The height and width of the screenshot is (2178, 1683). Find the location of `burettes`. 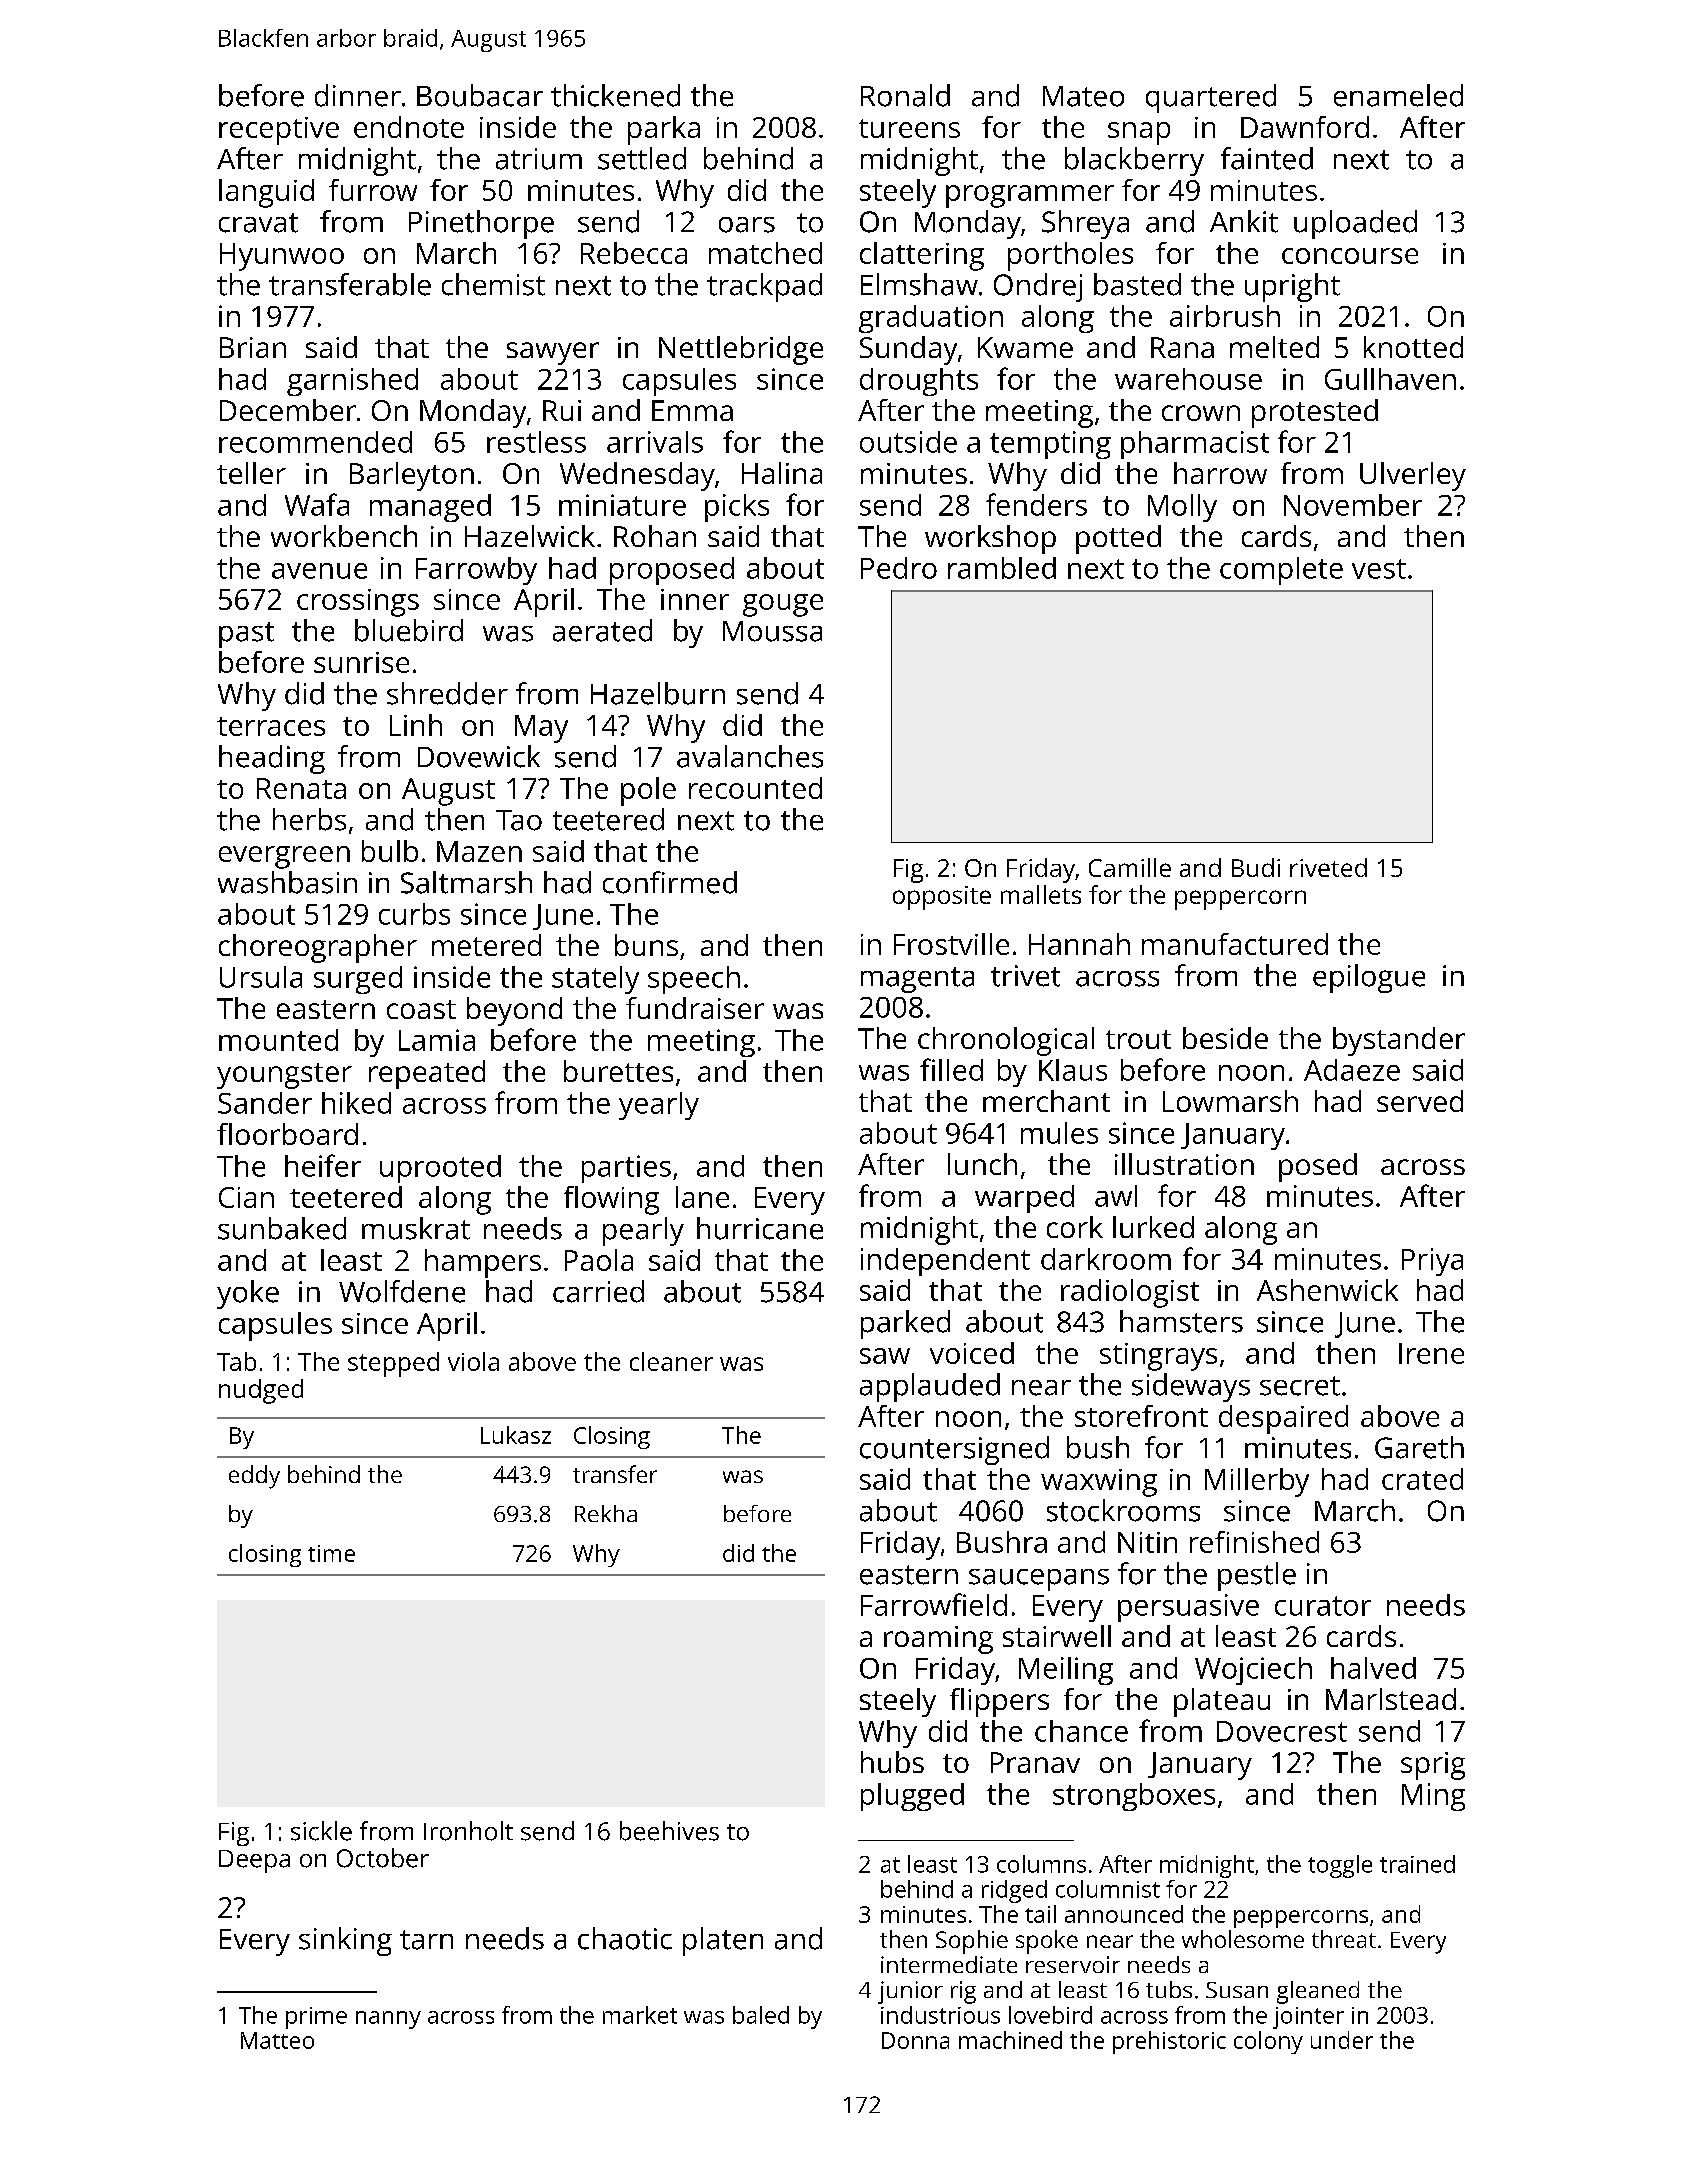

burettes is located at coordinates (618, 1071).
